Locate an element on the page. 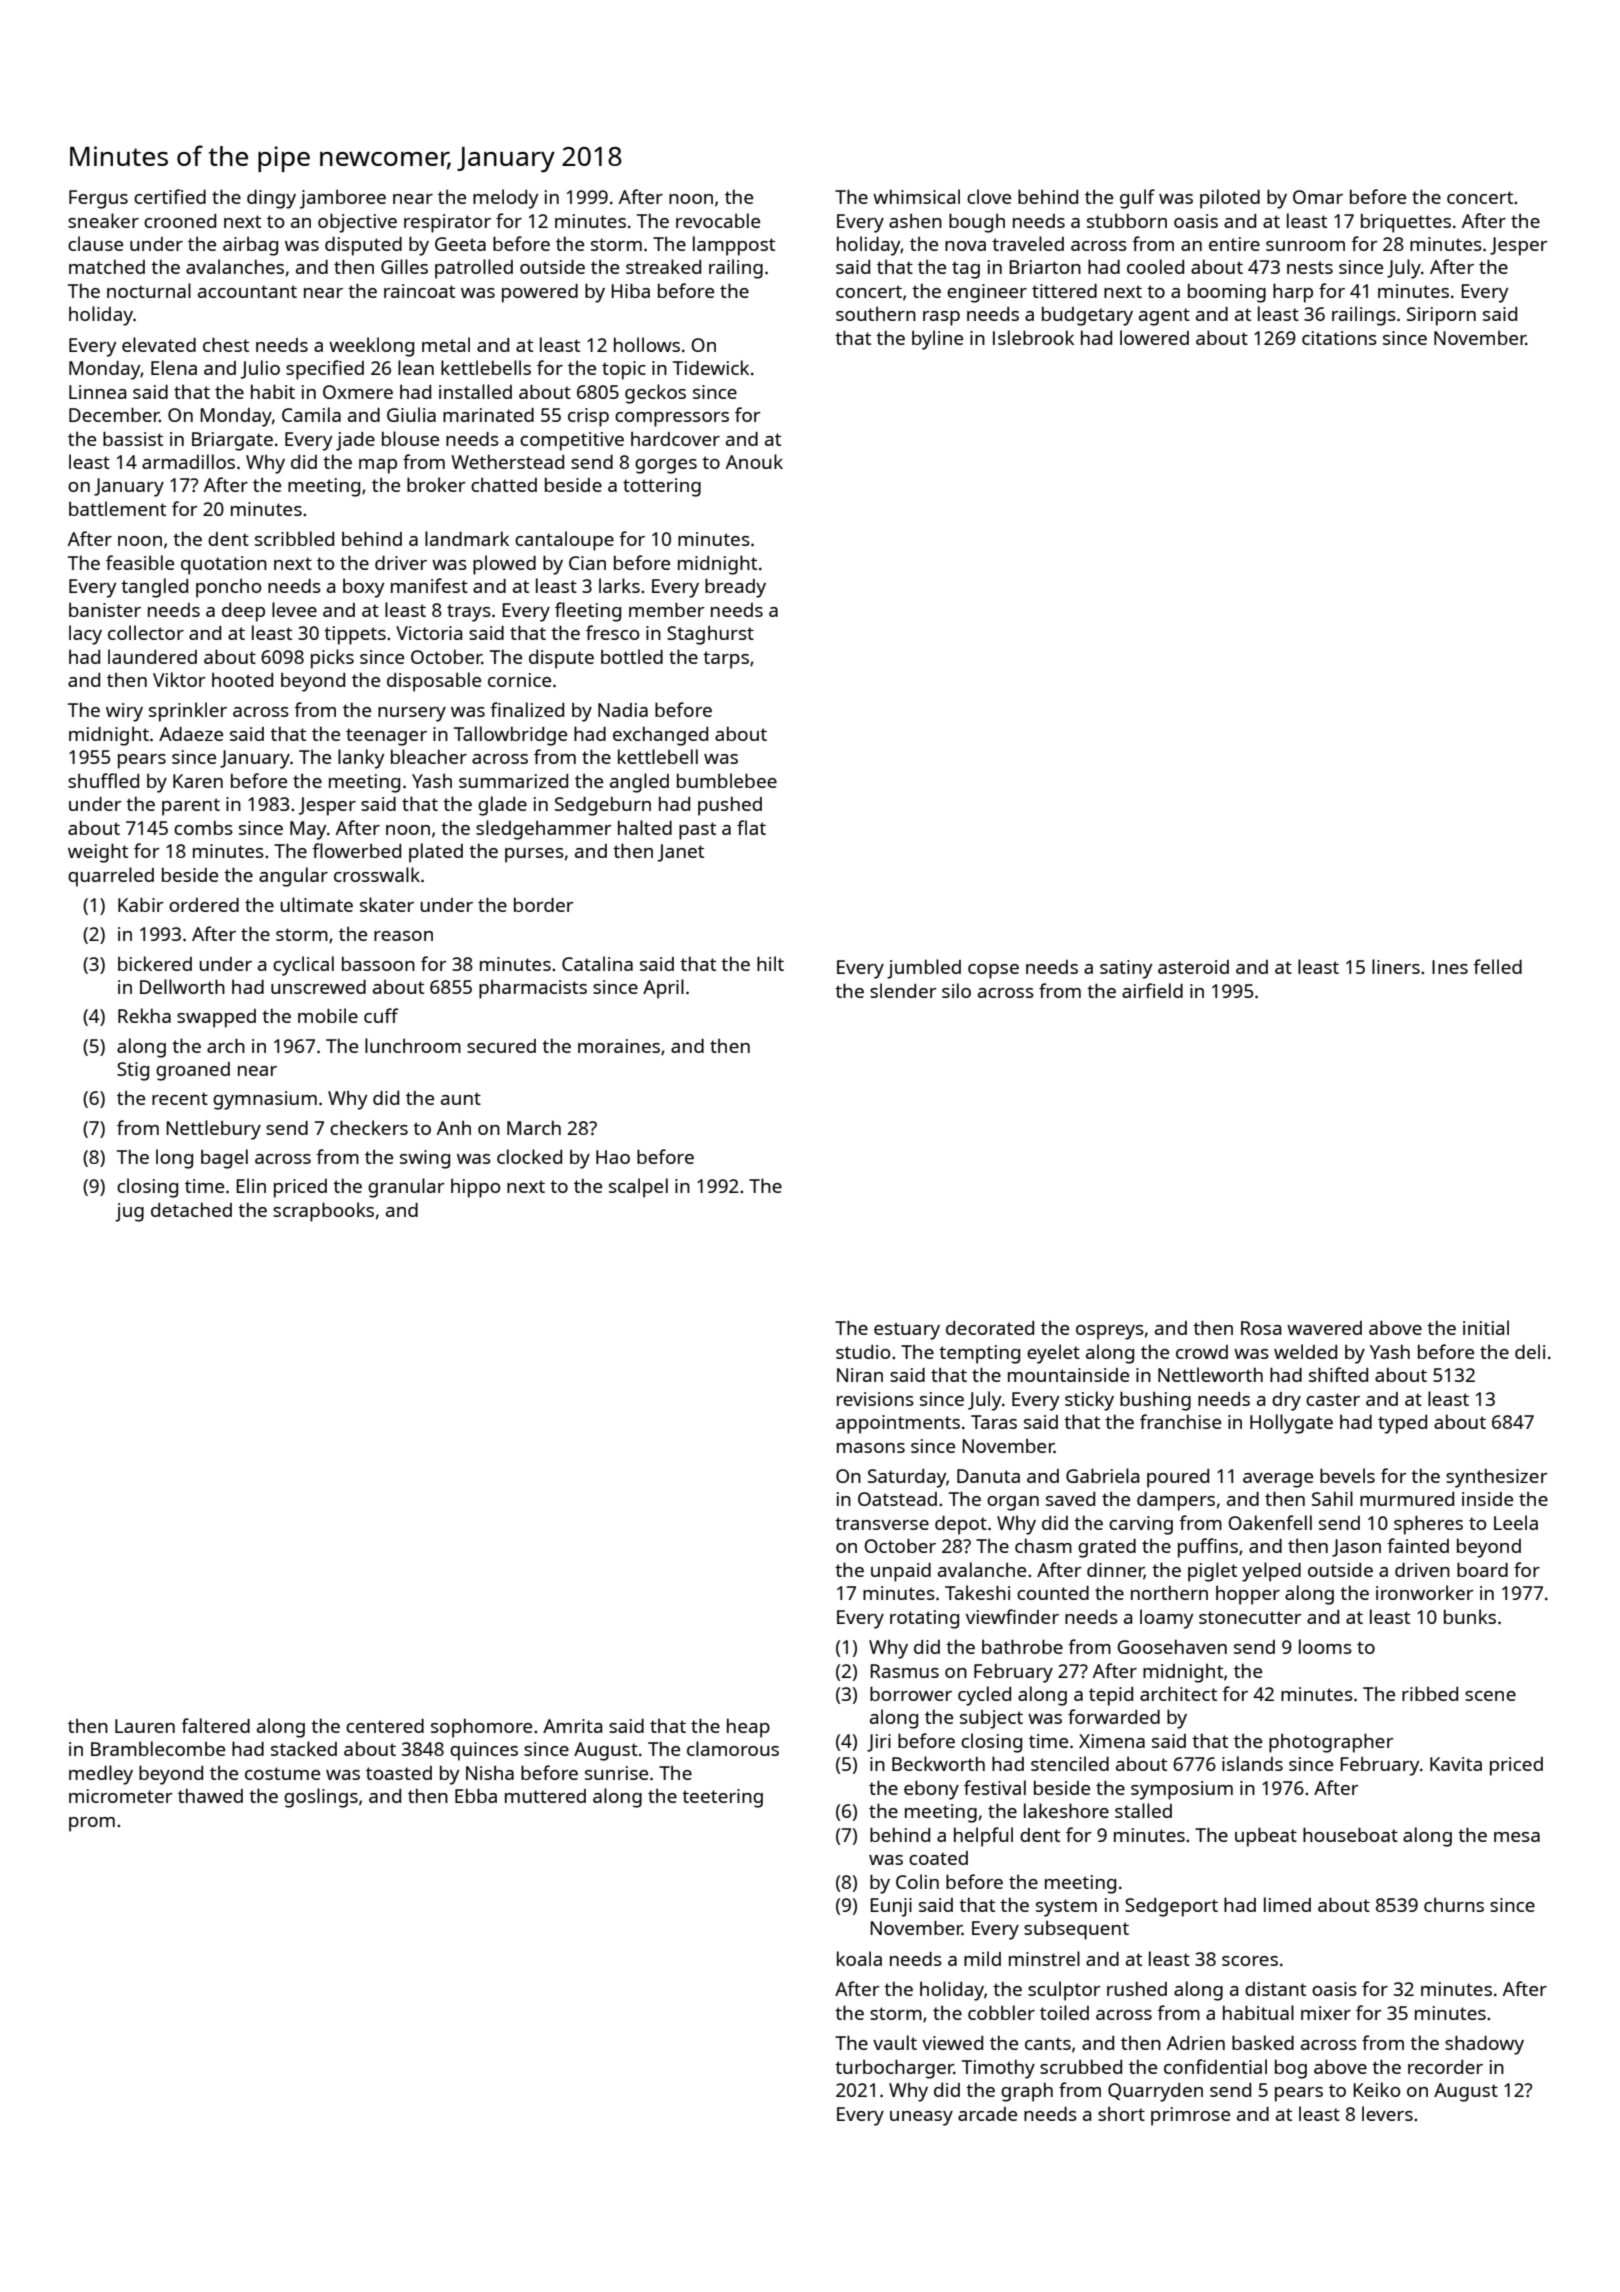 The image size is (1620, 2292). Oatstead is located at coordinates (897, 1499).
